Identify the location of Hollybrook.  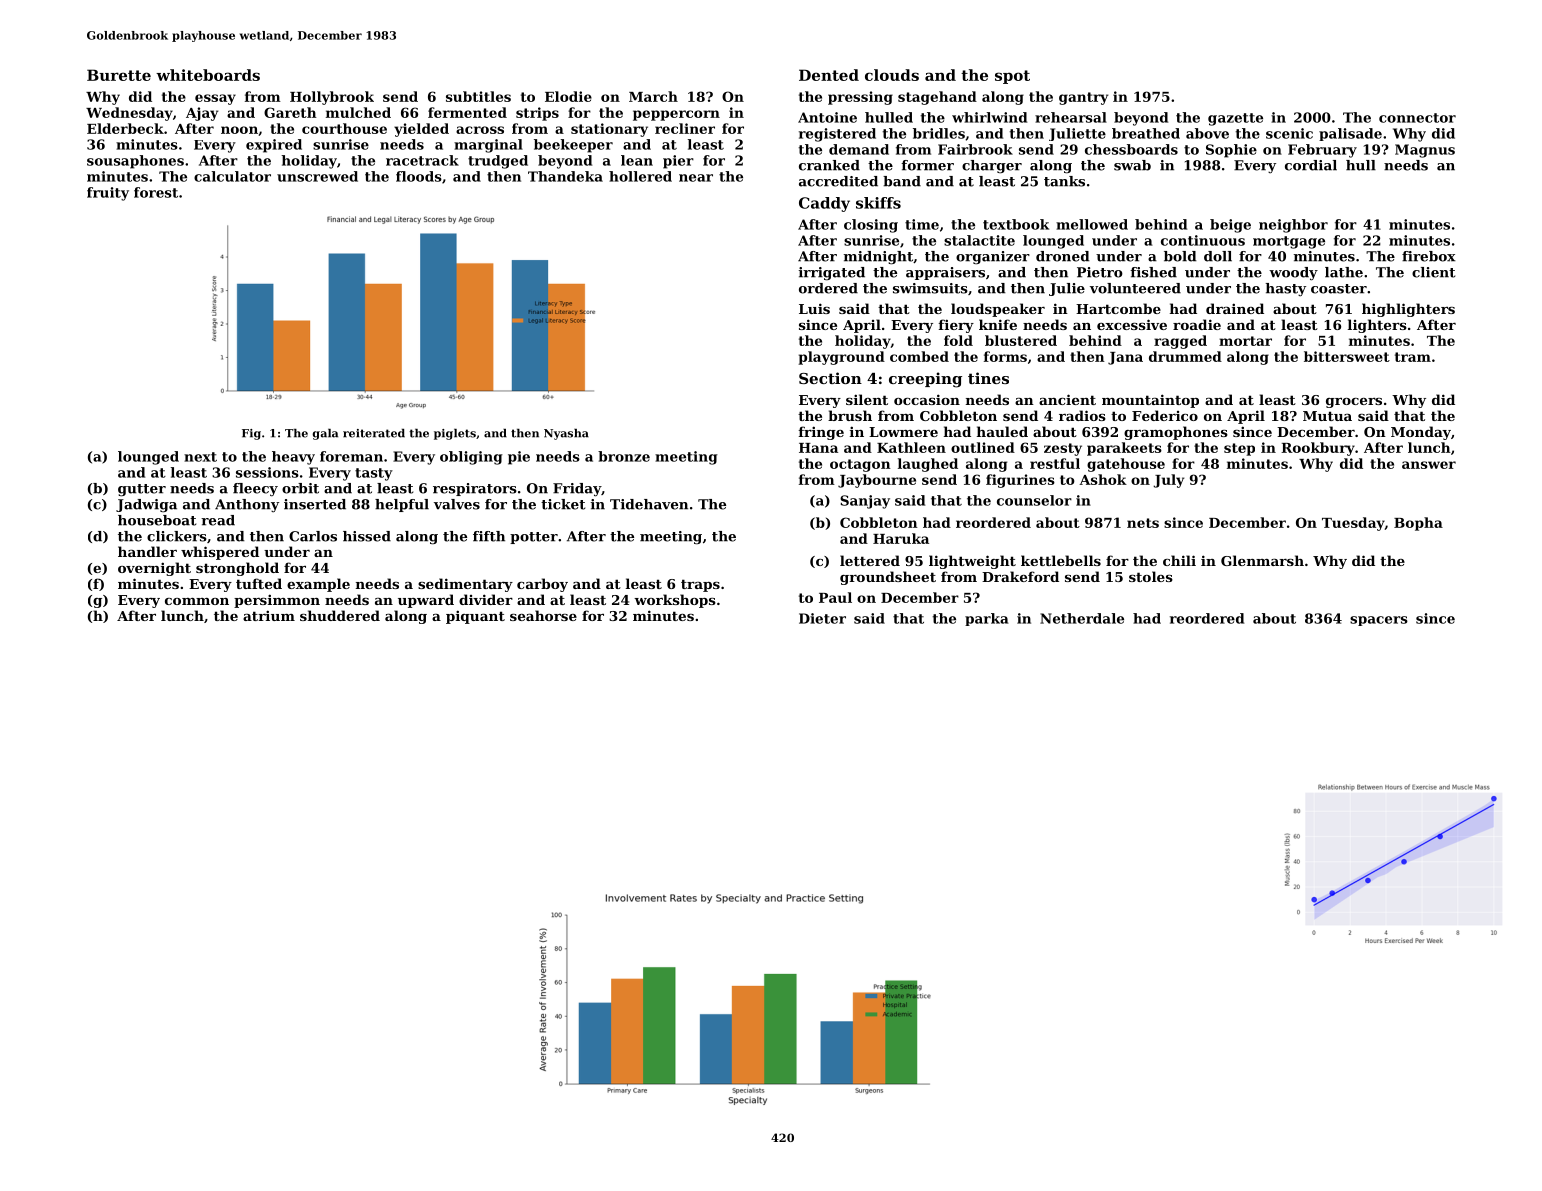
(332, 98).
